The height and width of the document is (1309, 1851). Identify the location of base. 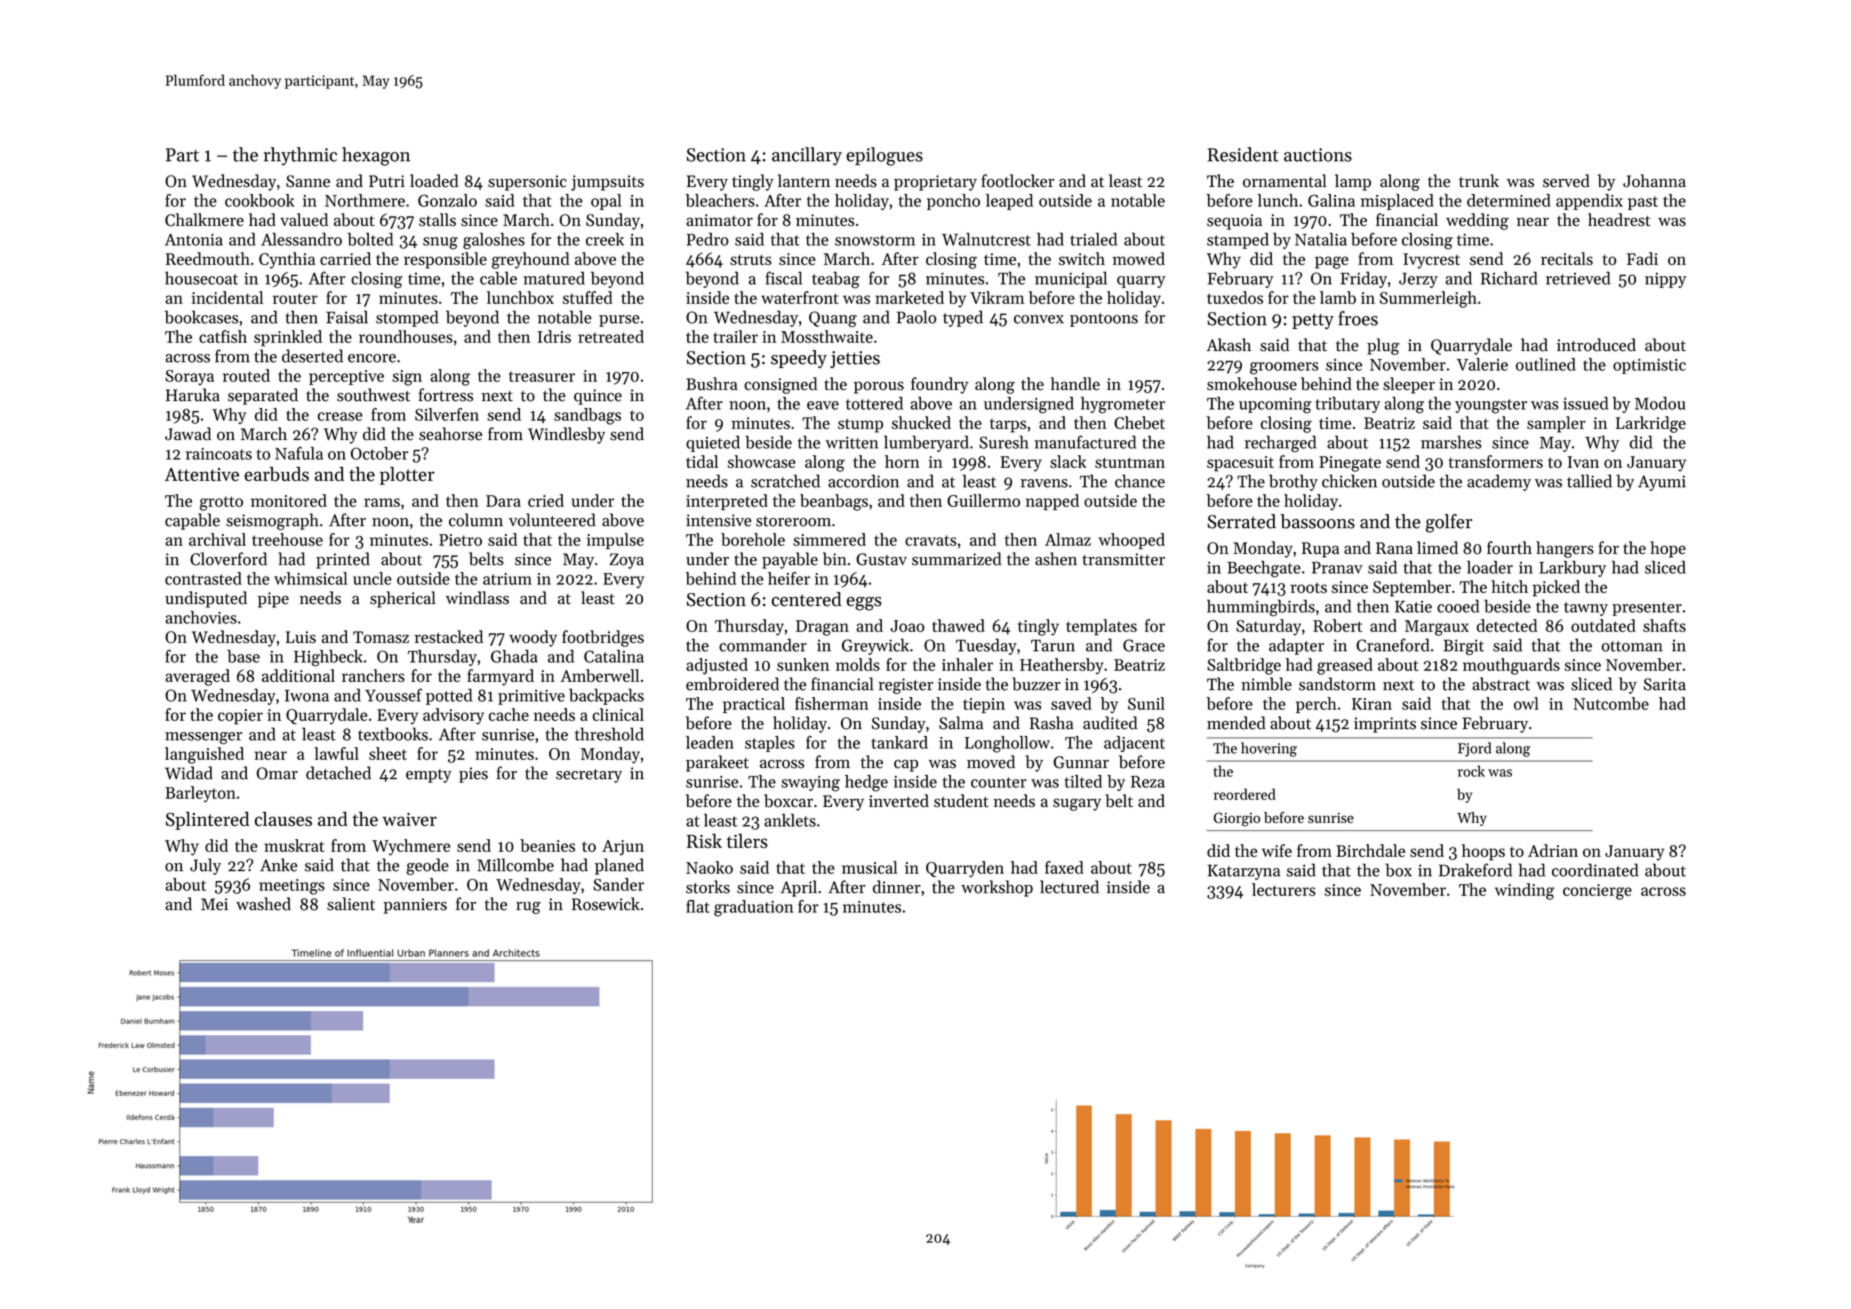
(243, 656).
